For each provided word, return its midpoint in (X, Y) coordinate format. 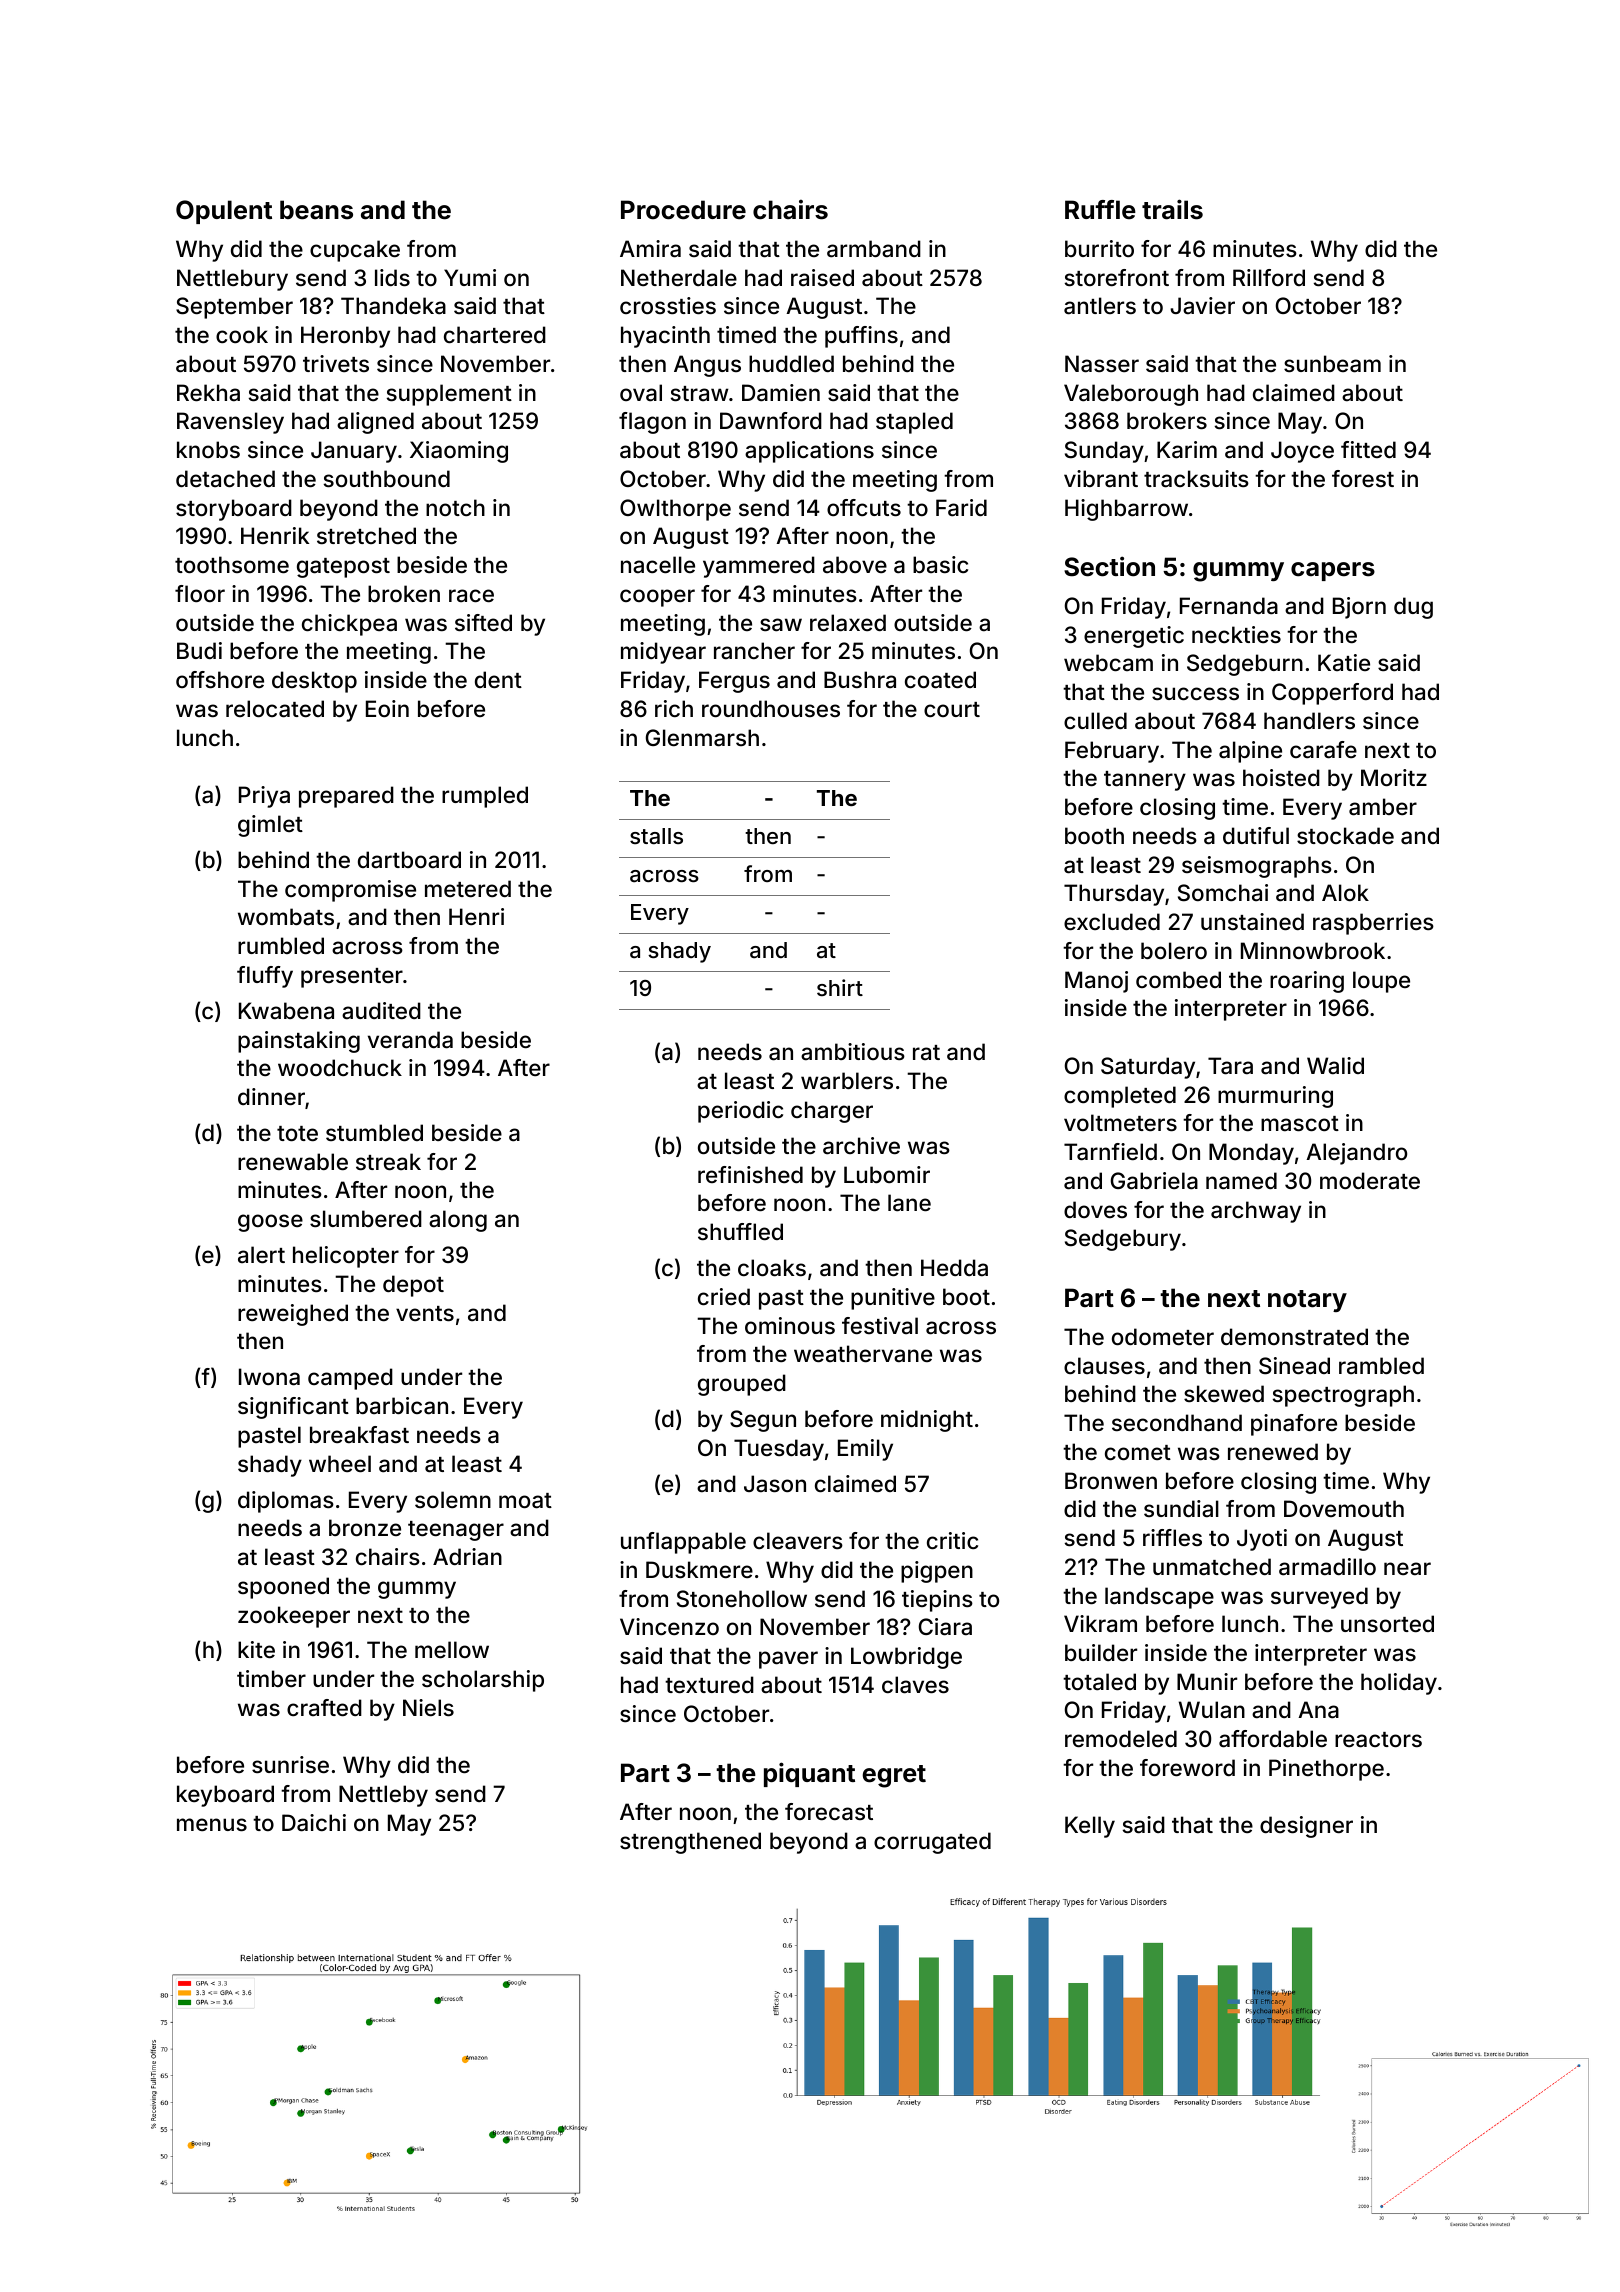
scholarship (483, 1681)
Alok (1345, 892)
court (952, 709)
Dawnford (771, 421)
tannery (1145, 781)
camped (350, 1379)
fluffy (265, 977)
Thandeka (393, 306)
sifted (483, 622)
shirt (840, 987)
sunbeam (1332, 364)
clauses (1104, 1365)
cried (724, 1296)
